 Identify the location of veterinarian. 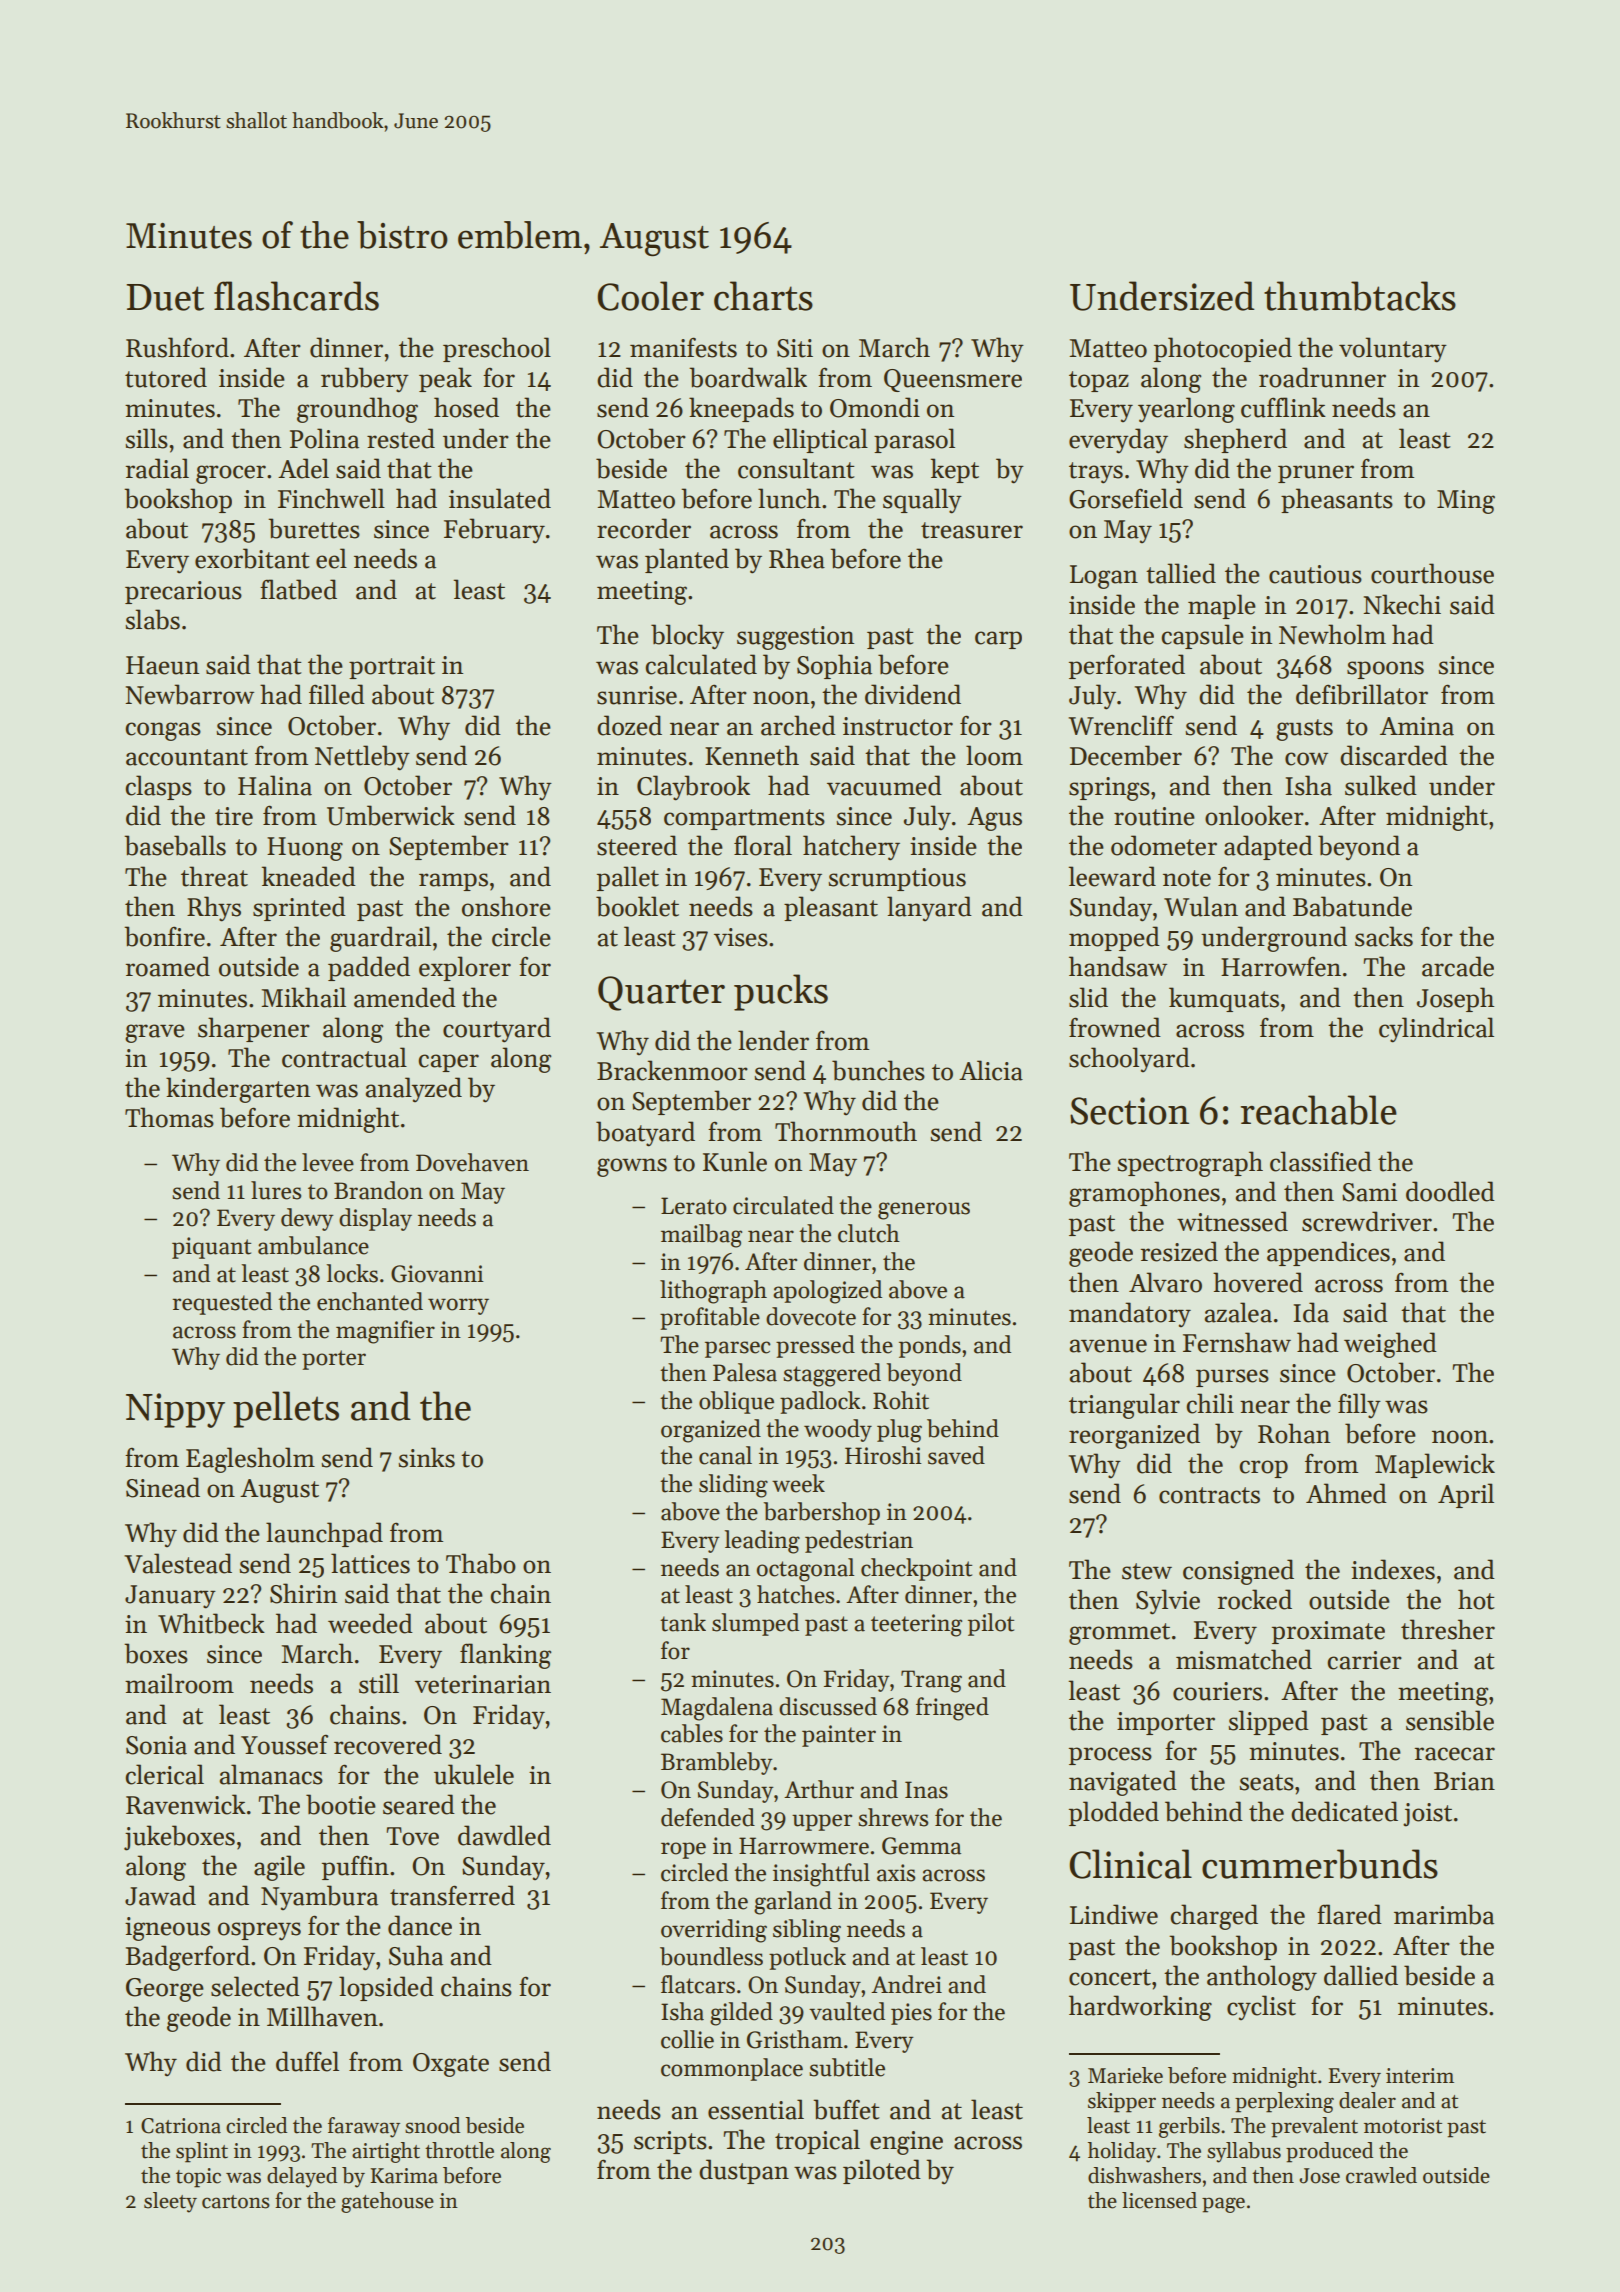
(483, 1684).
